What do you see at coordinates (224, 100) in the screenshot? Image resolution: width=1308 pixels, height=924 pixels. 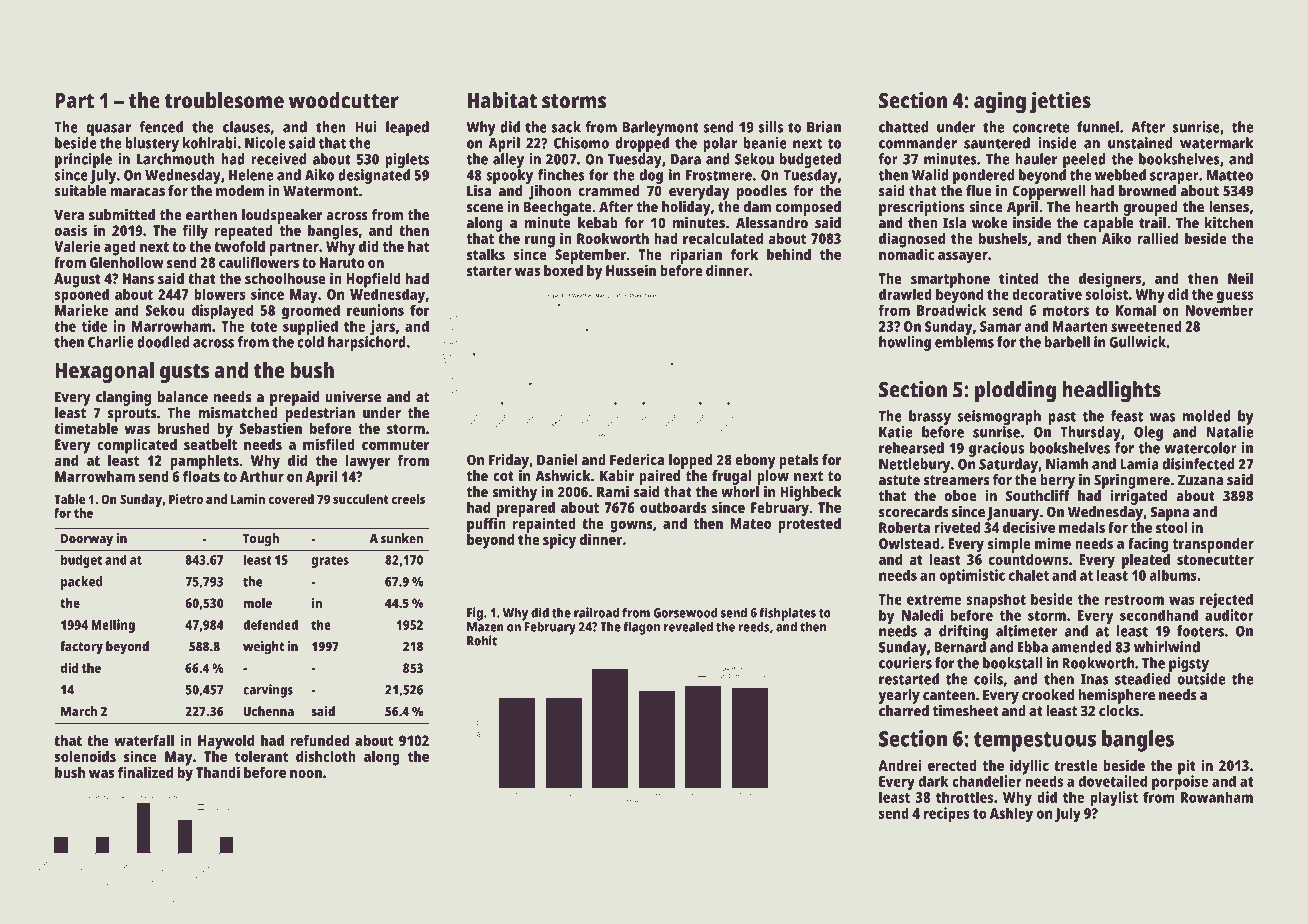 I see `troublesome` at bounding box center [224, 100].
